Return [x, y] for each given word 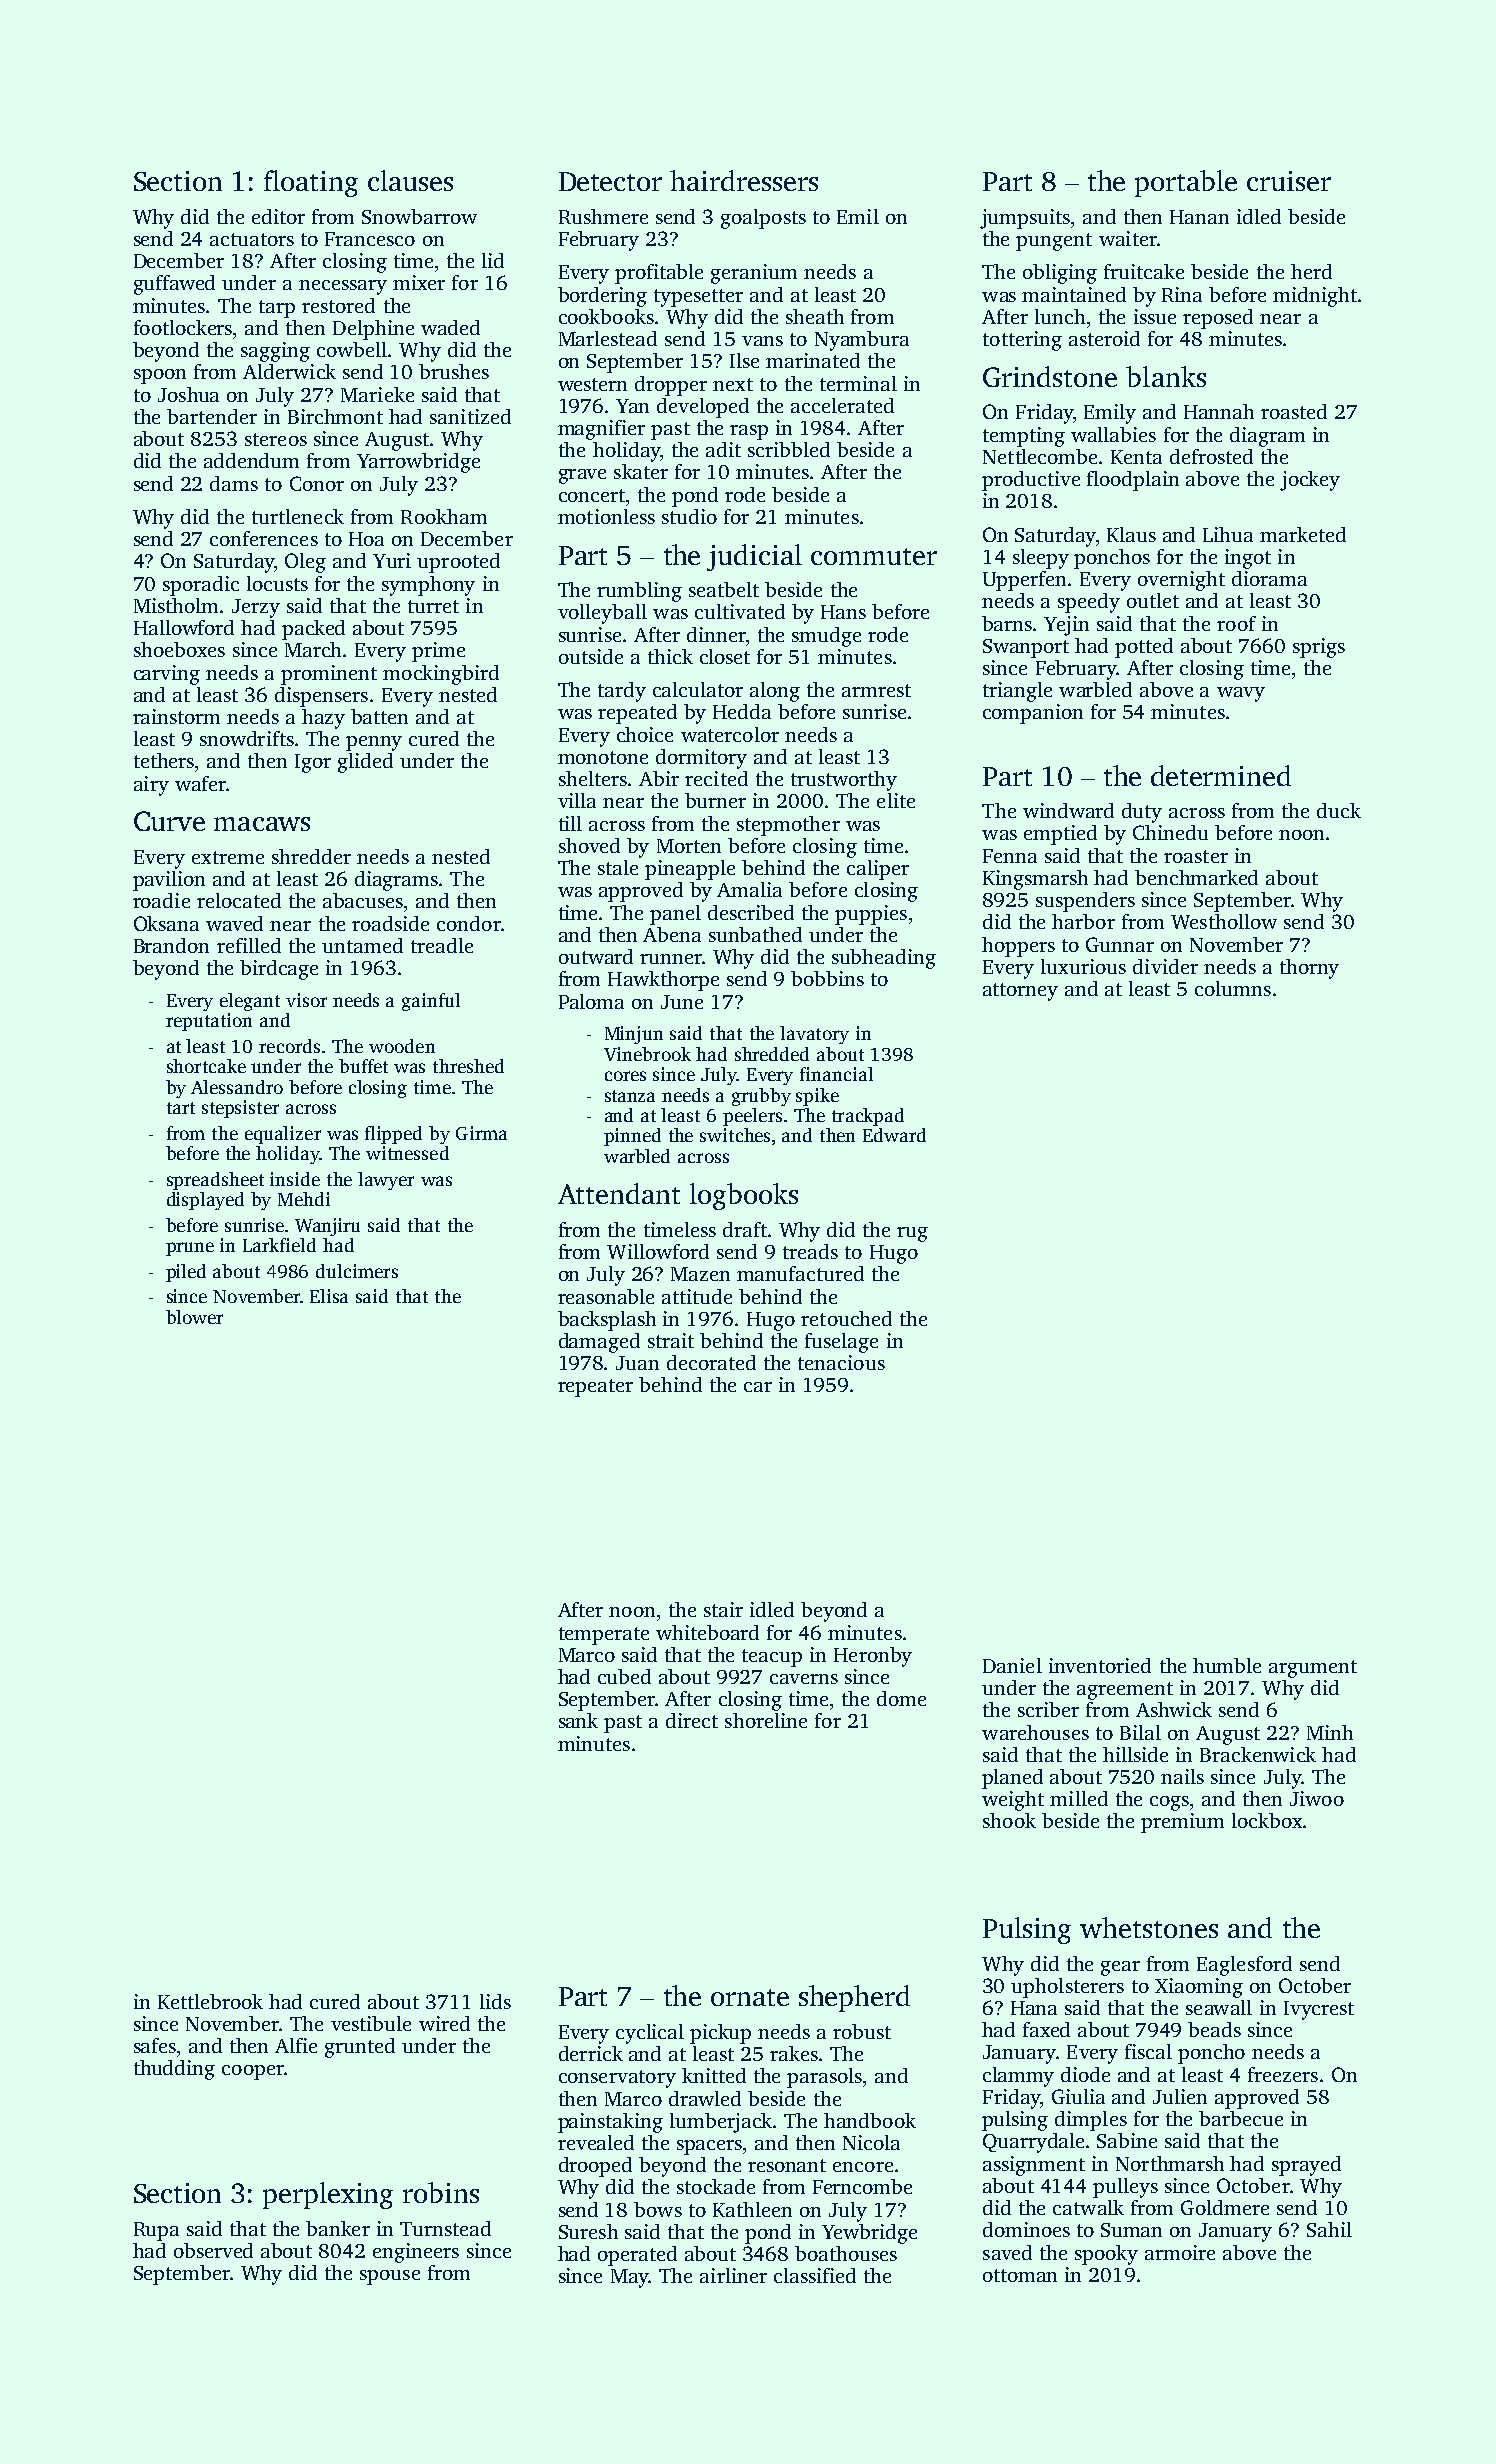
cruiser [1289, 181]
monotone [603, 757]
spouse [390, 2277]
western [592, 384]
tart [181, 1108]
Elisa [329, 1296]
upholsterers [1067, 1988]
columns [1233, 988]
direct [692, 1720]
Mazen [700, 1274]
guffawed [174, 285]
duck [1339, 810]
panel [675, 915]
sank [578, 1720]
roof [1236, 623]
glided [365, 763]
